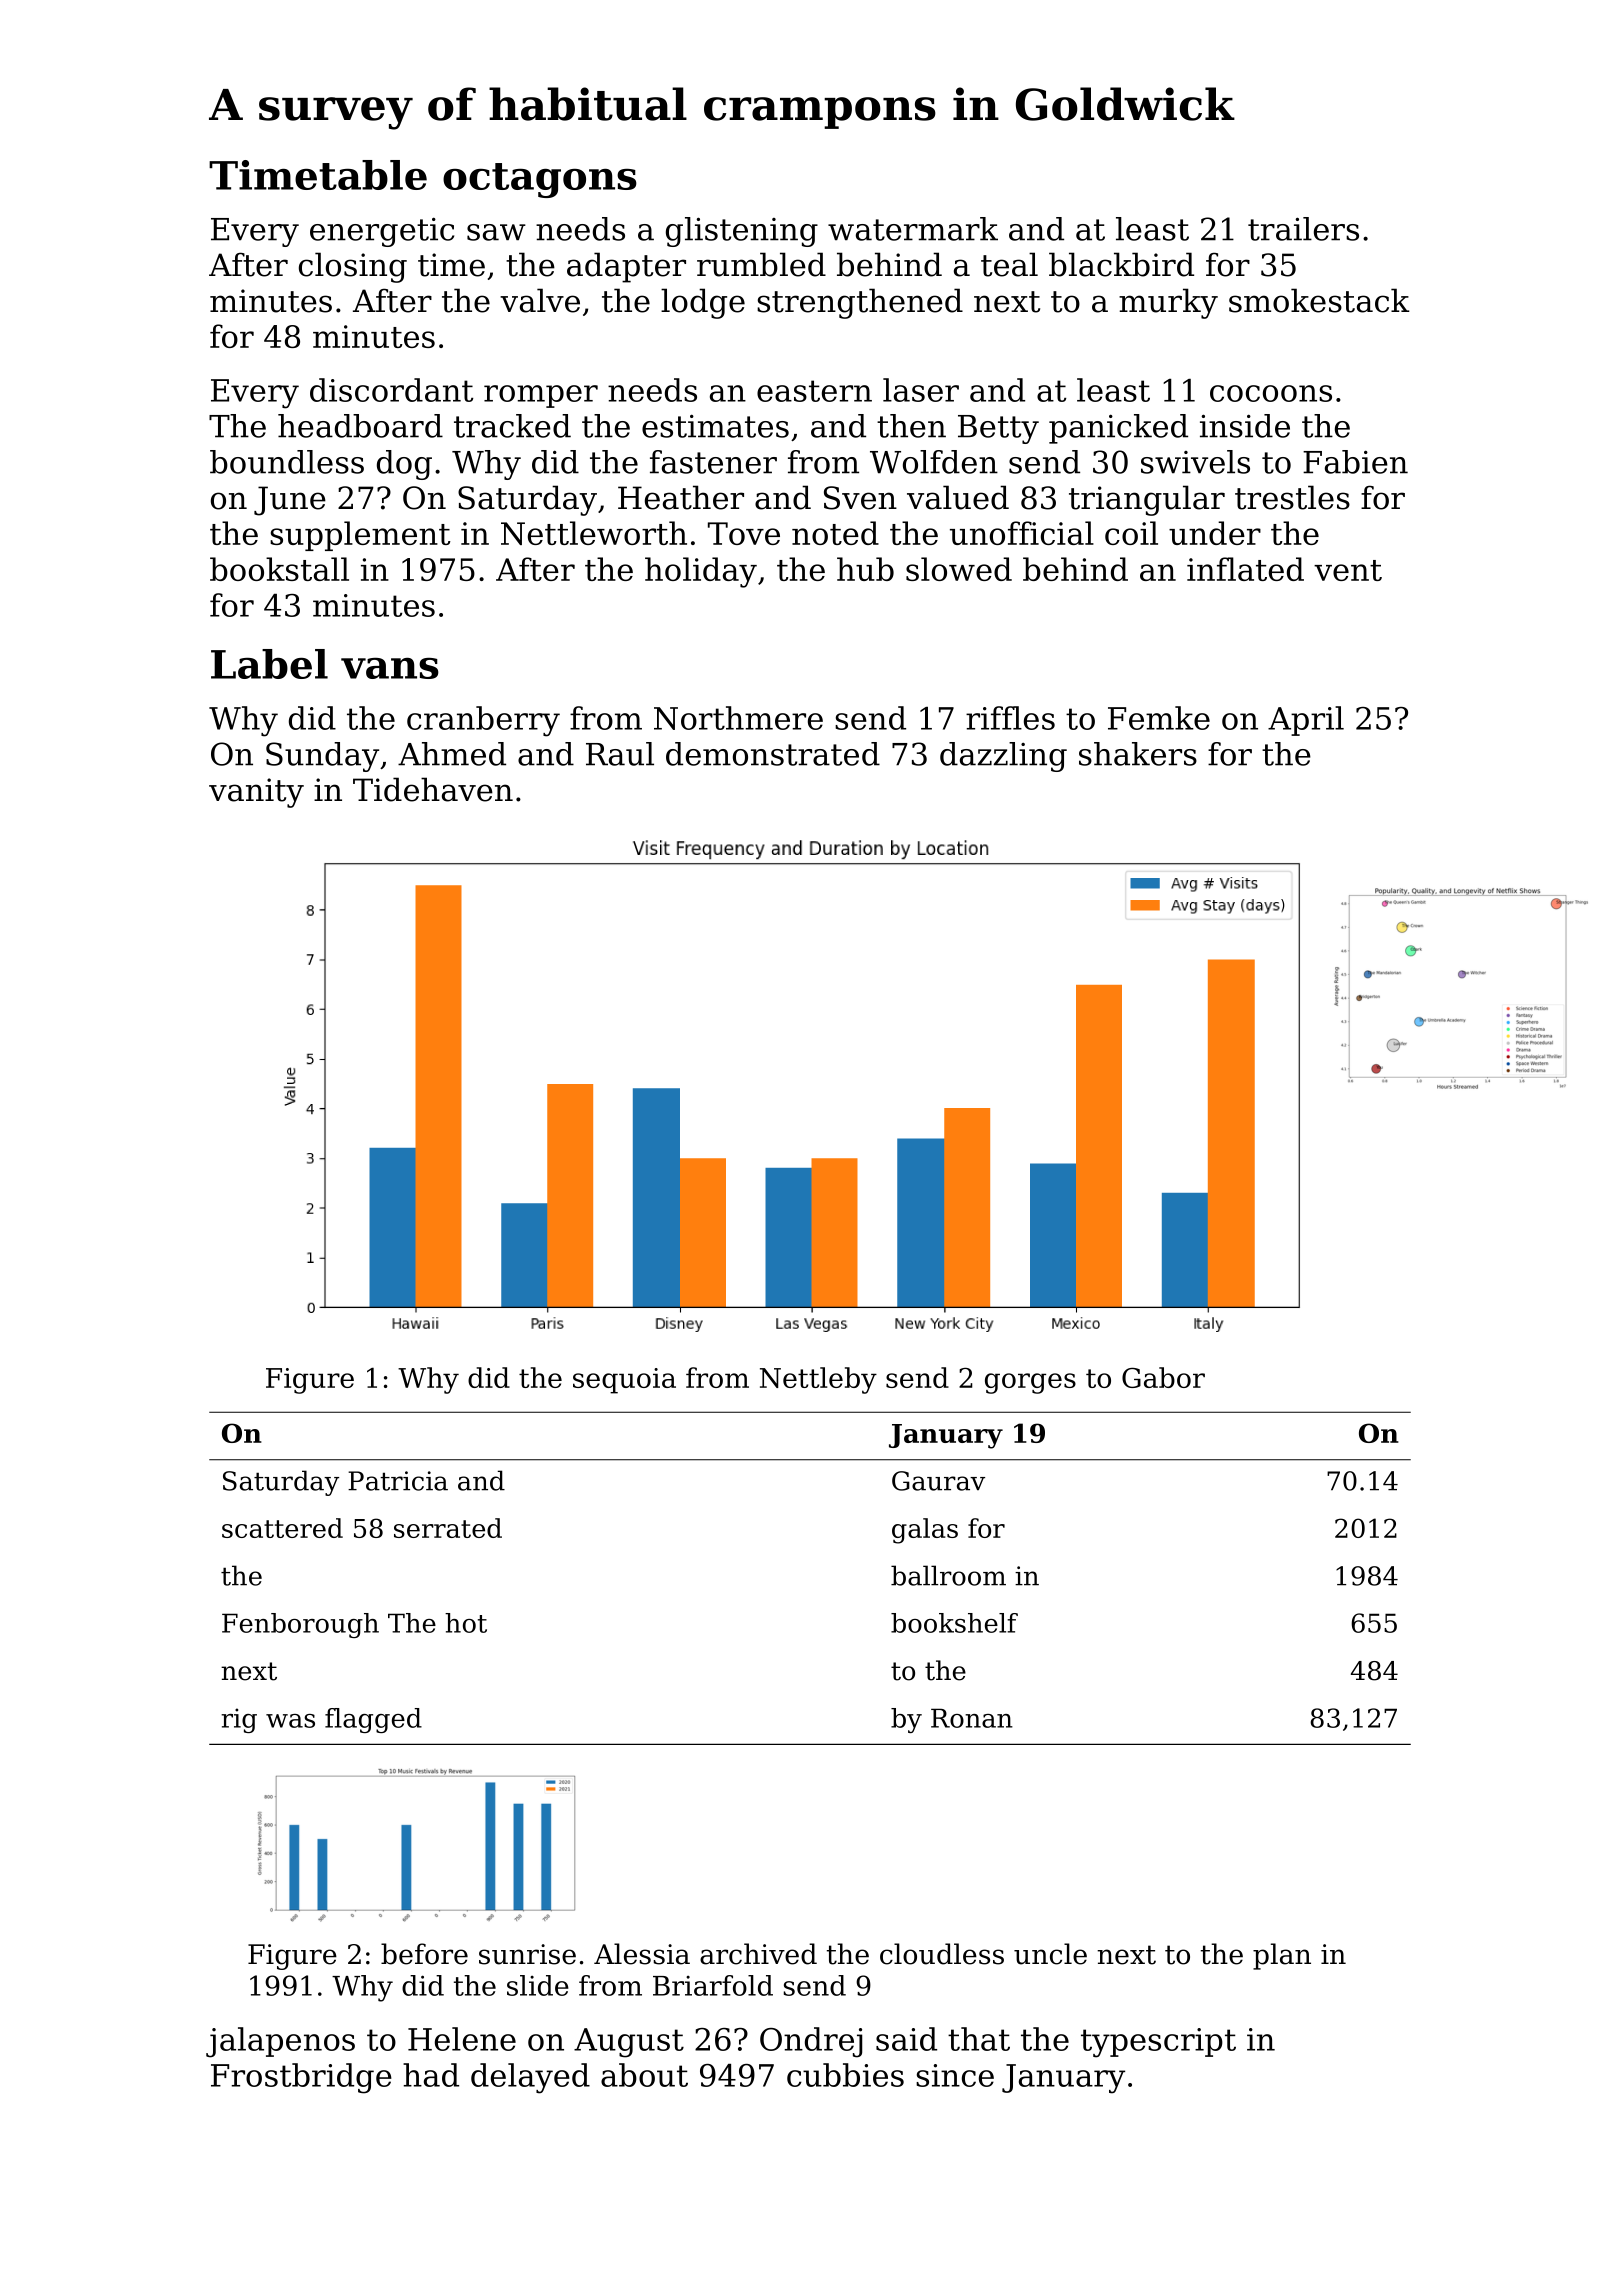 The image size is (1620, 2292). Describe the element at coordinates (1138, 754) in the screenshot. I see `shakers` at that location.
